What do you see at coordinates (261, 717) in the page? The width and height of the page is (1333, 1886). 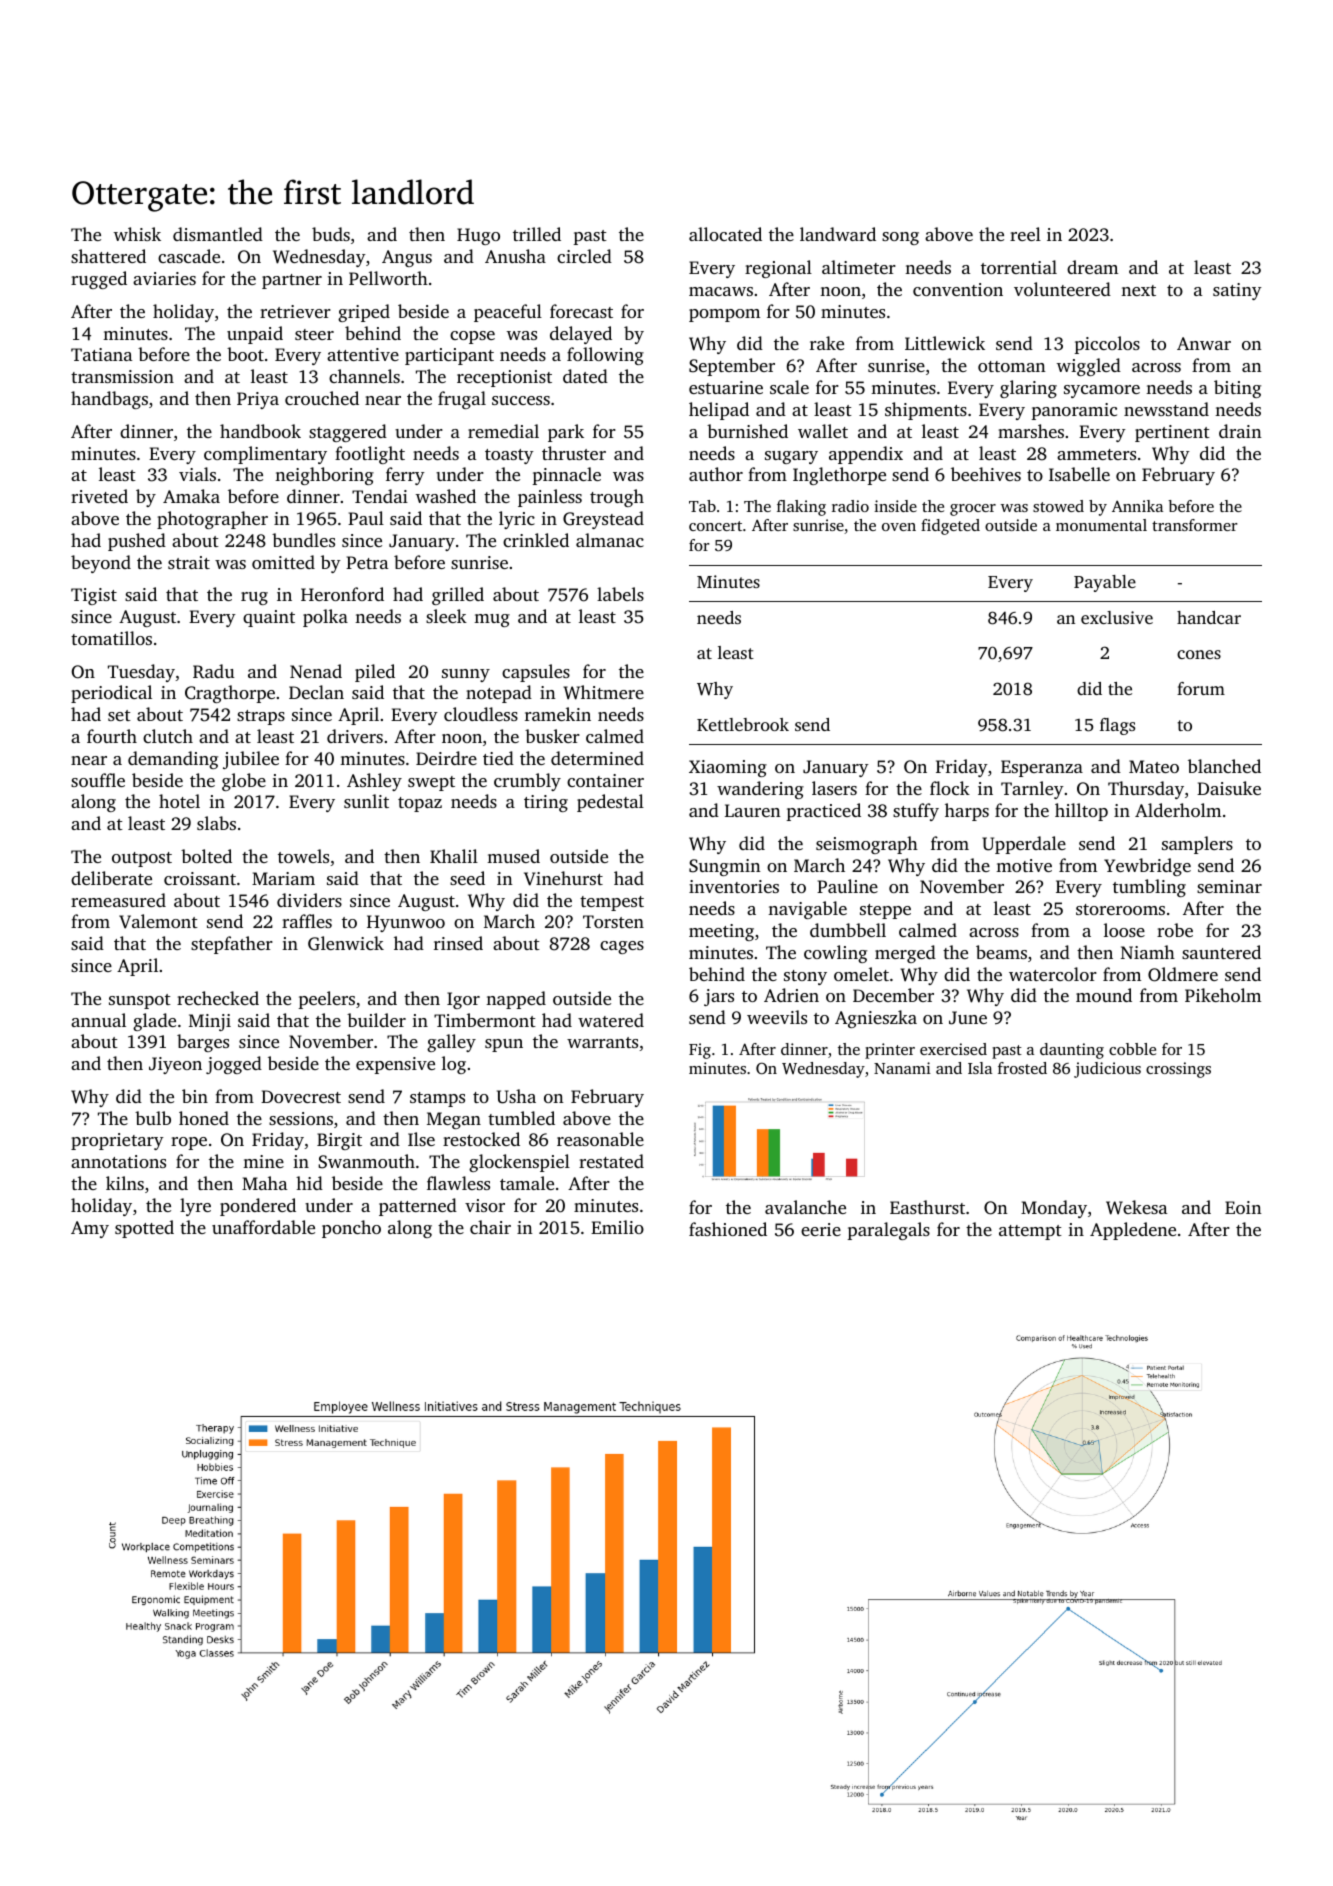 I see `straps` at bounding box center [261, 717].
